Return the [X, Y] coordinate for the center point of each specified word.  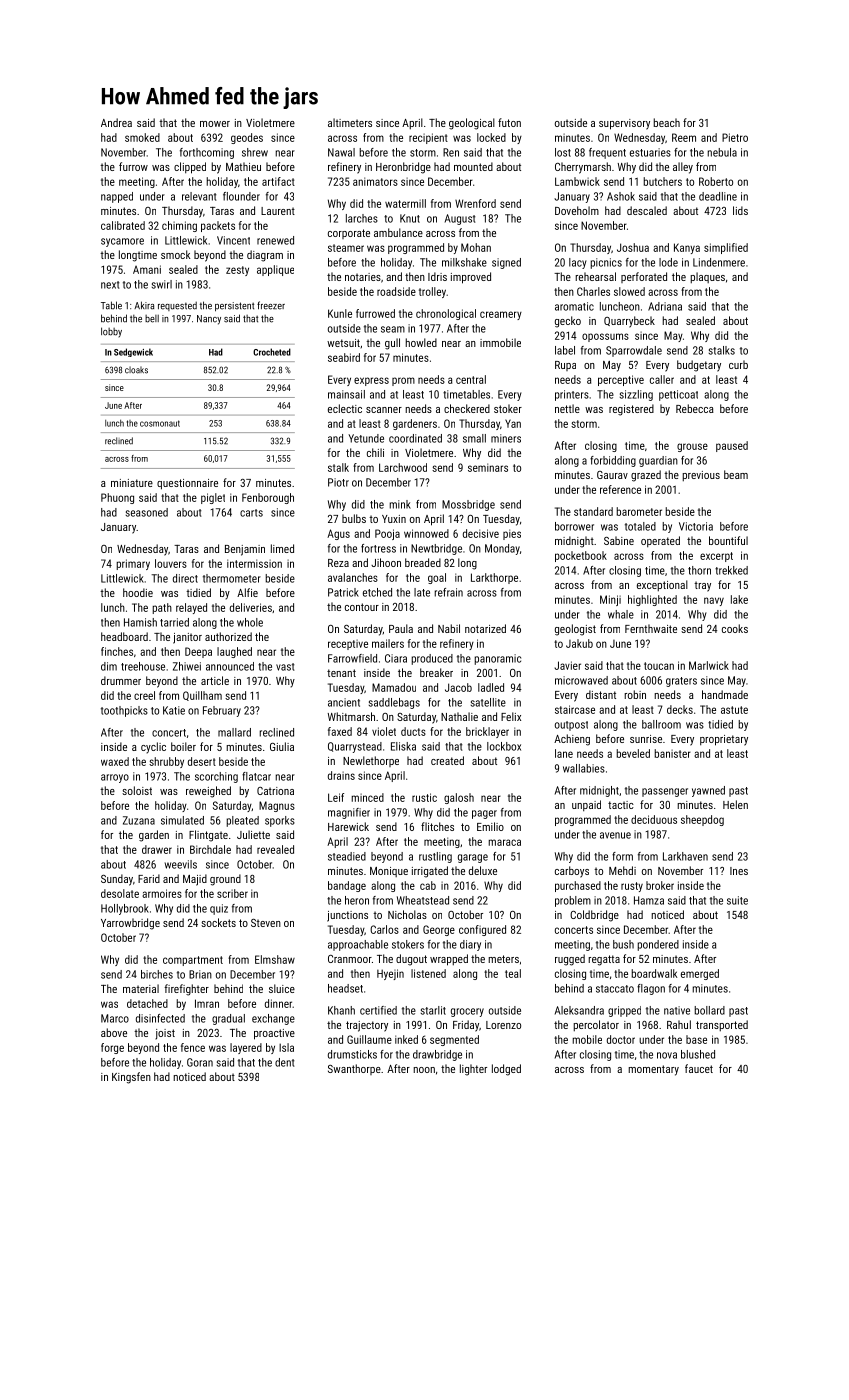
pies [512, 534]
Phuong [117, 498]
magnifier [349, 813]
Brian [200, 974]
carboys [572, 872]
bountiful [728, 540]
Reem [684, 137]
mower [215, 124]
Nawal [341, 152]
